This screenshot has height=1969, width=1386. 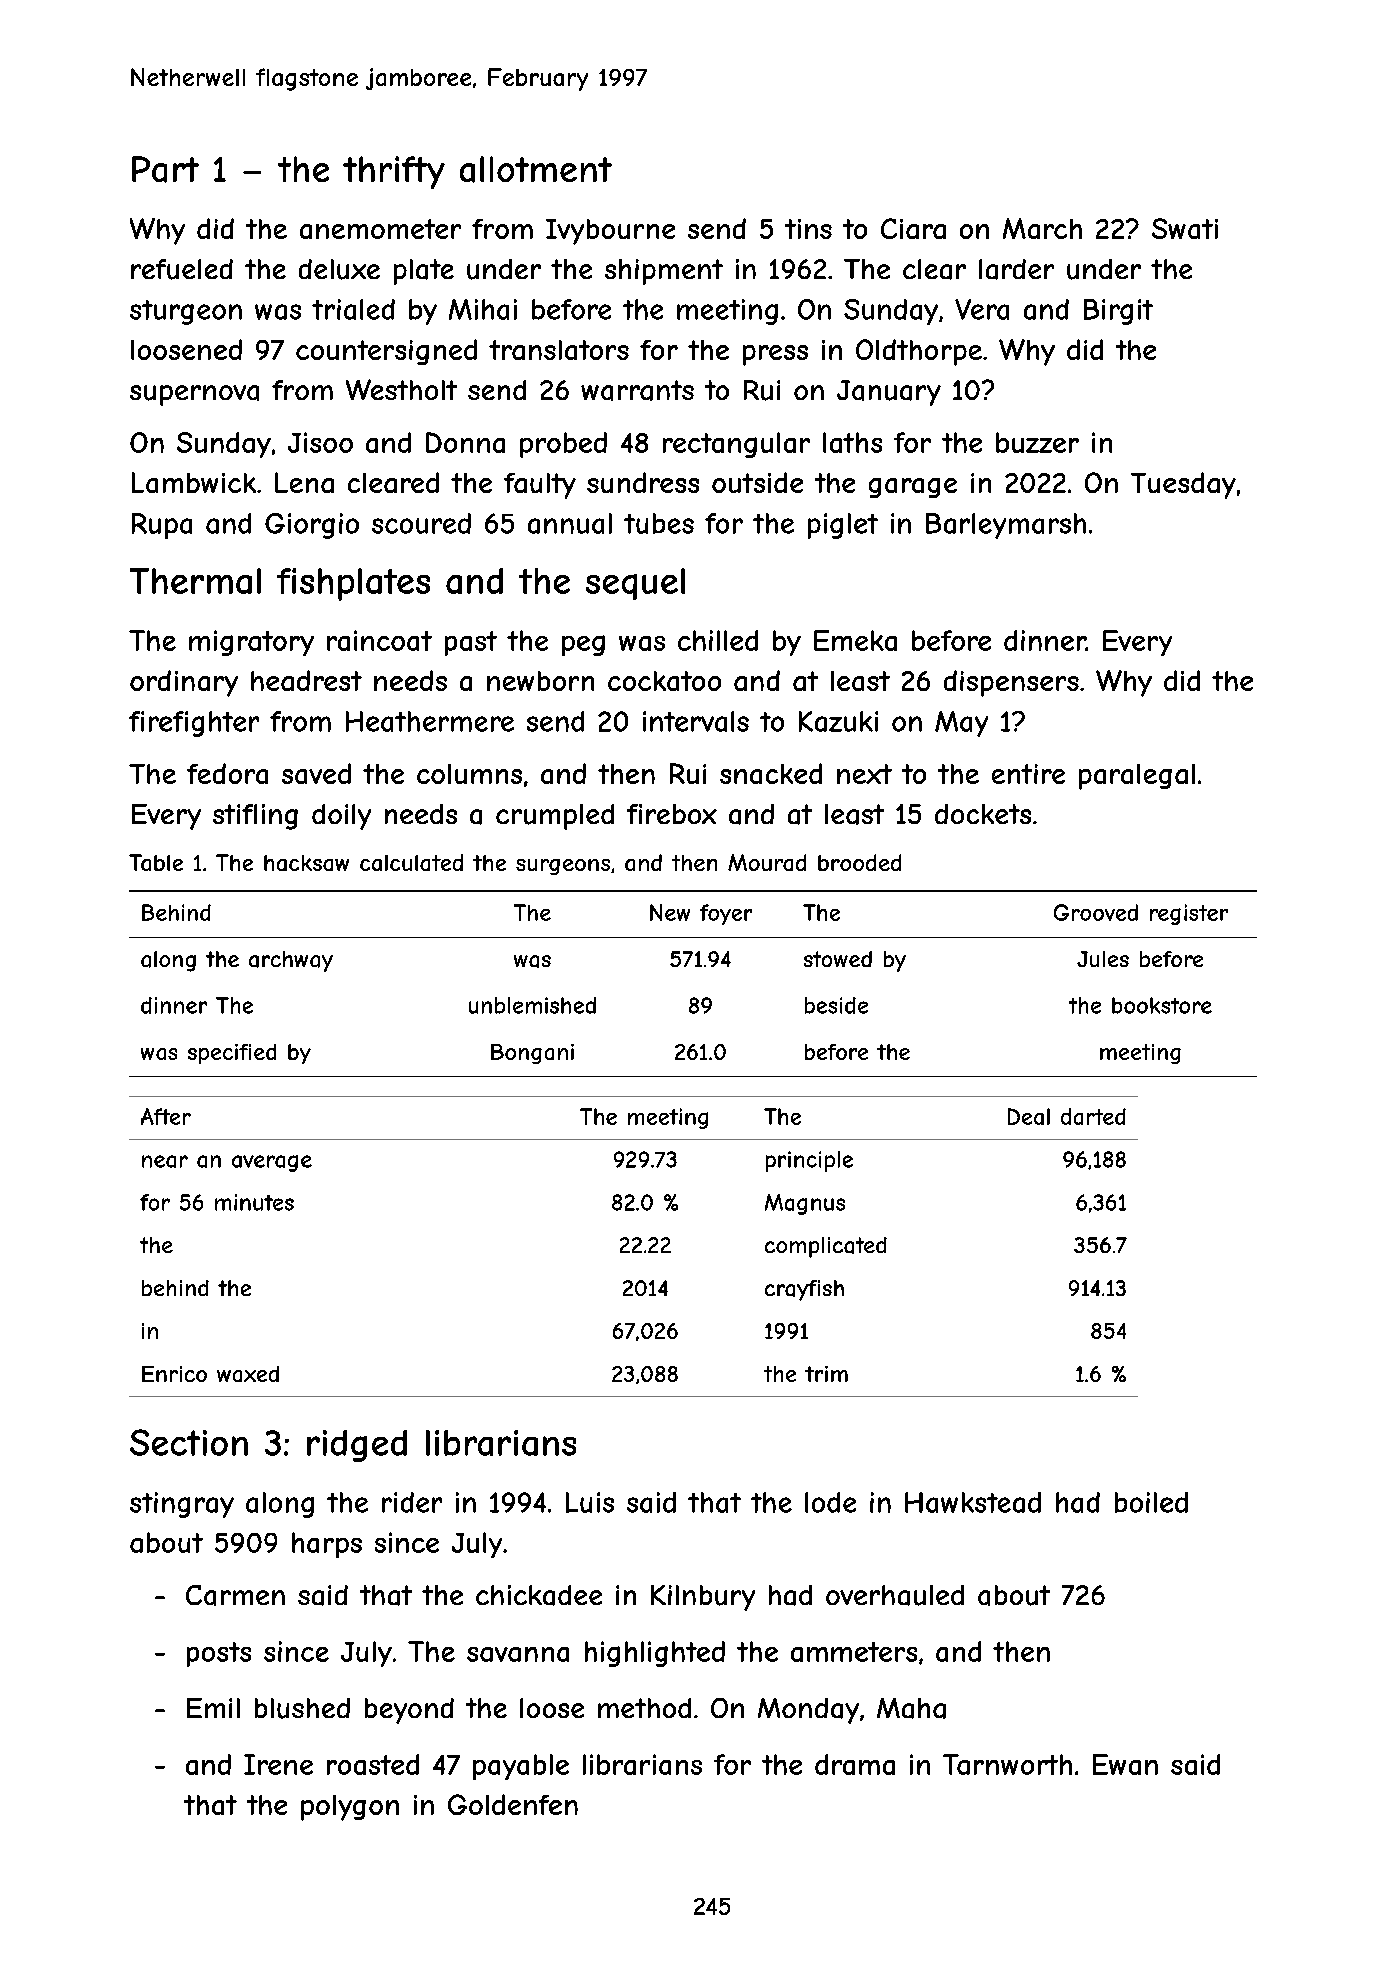 I want to click on trim, so click(x=826, y=1374).
